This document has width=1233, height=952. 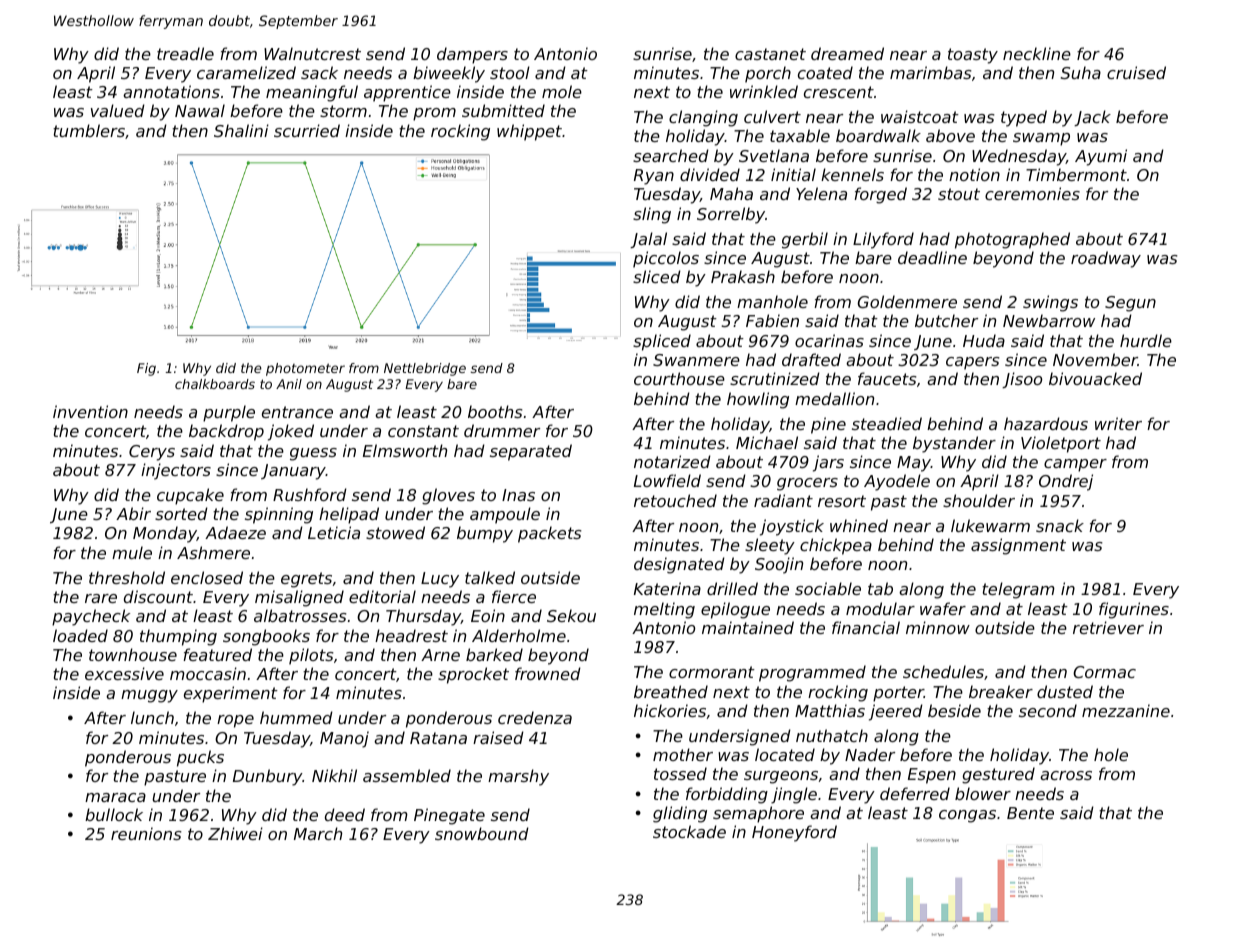 I want to click on Bente, so click(x=1030, y=813).
